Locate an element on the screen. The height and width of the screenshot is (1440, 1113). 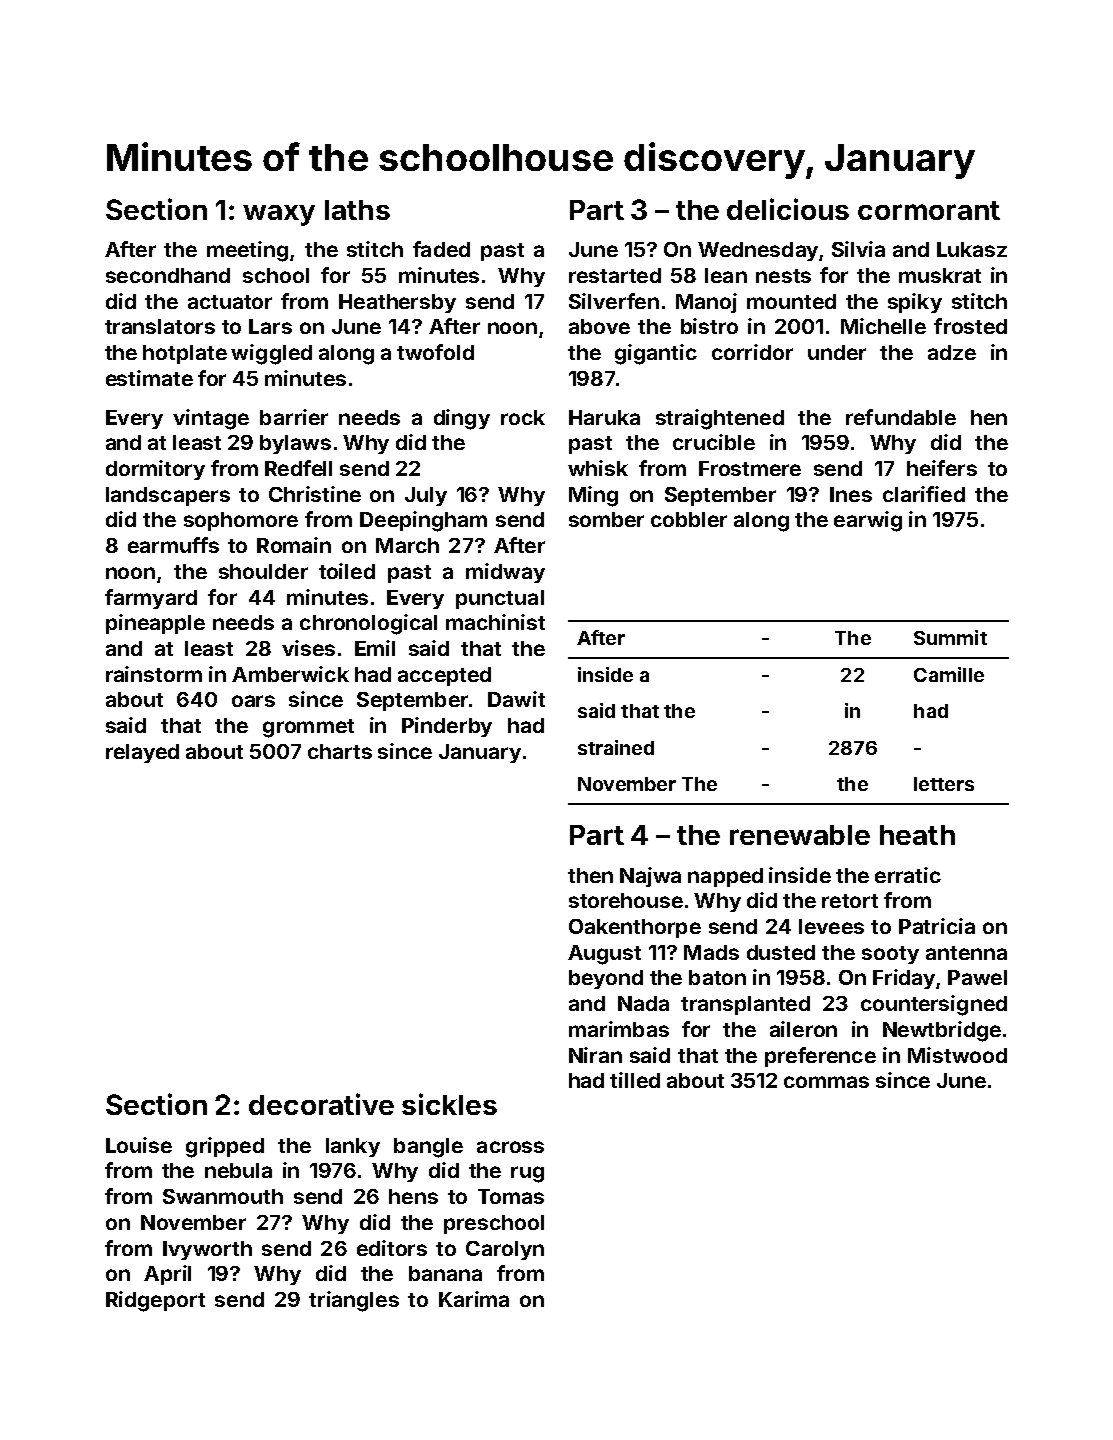
triangles is located at coordinates (354, 1301).
